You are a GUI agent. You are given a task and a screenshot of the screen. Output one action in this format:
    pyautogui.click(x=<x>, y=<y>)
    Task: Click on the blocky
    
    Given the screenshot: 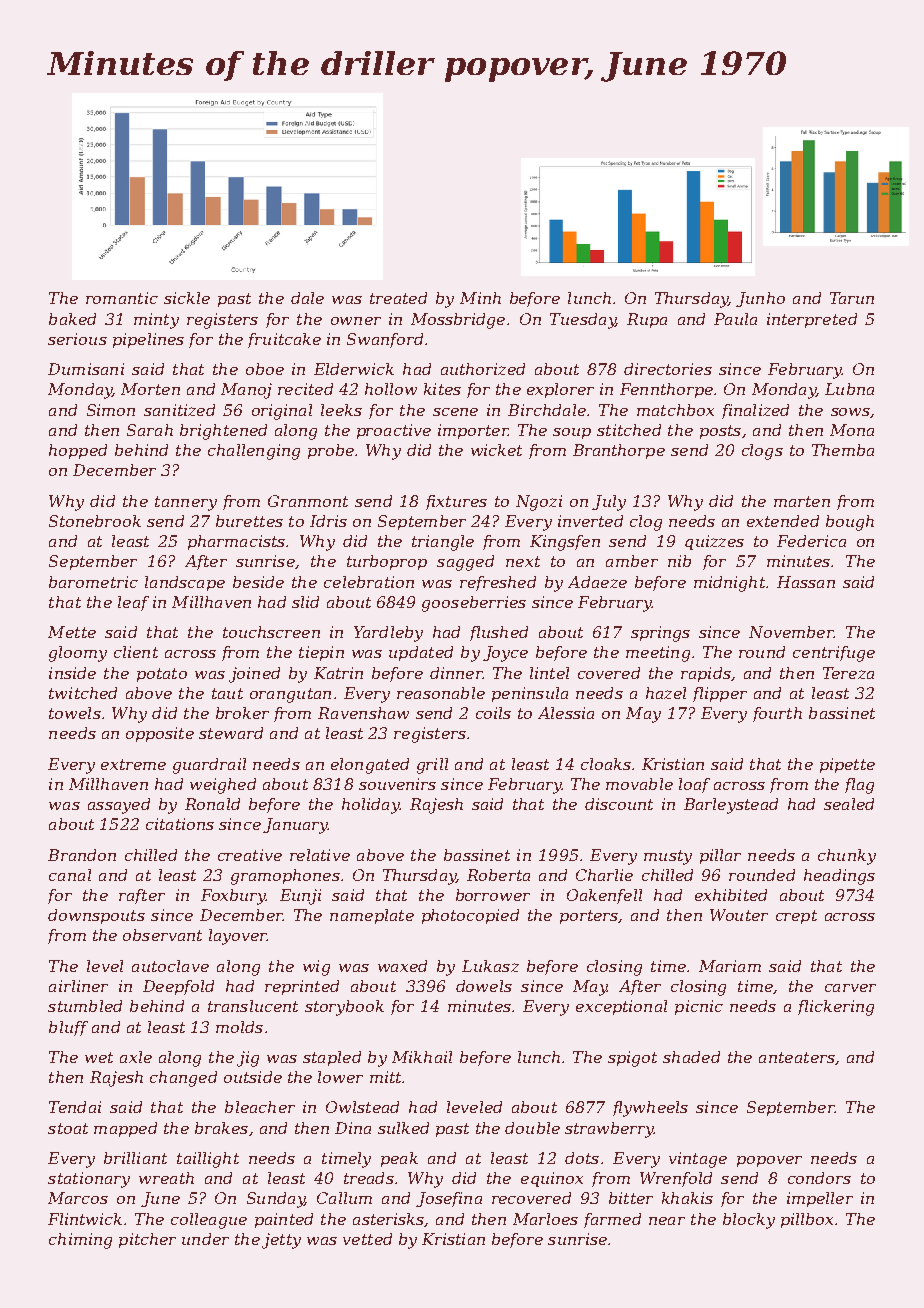 What is the action you would take?
    pyautogui.click(x=749, y=1221)
